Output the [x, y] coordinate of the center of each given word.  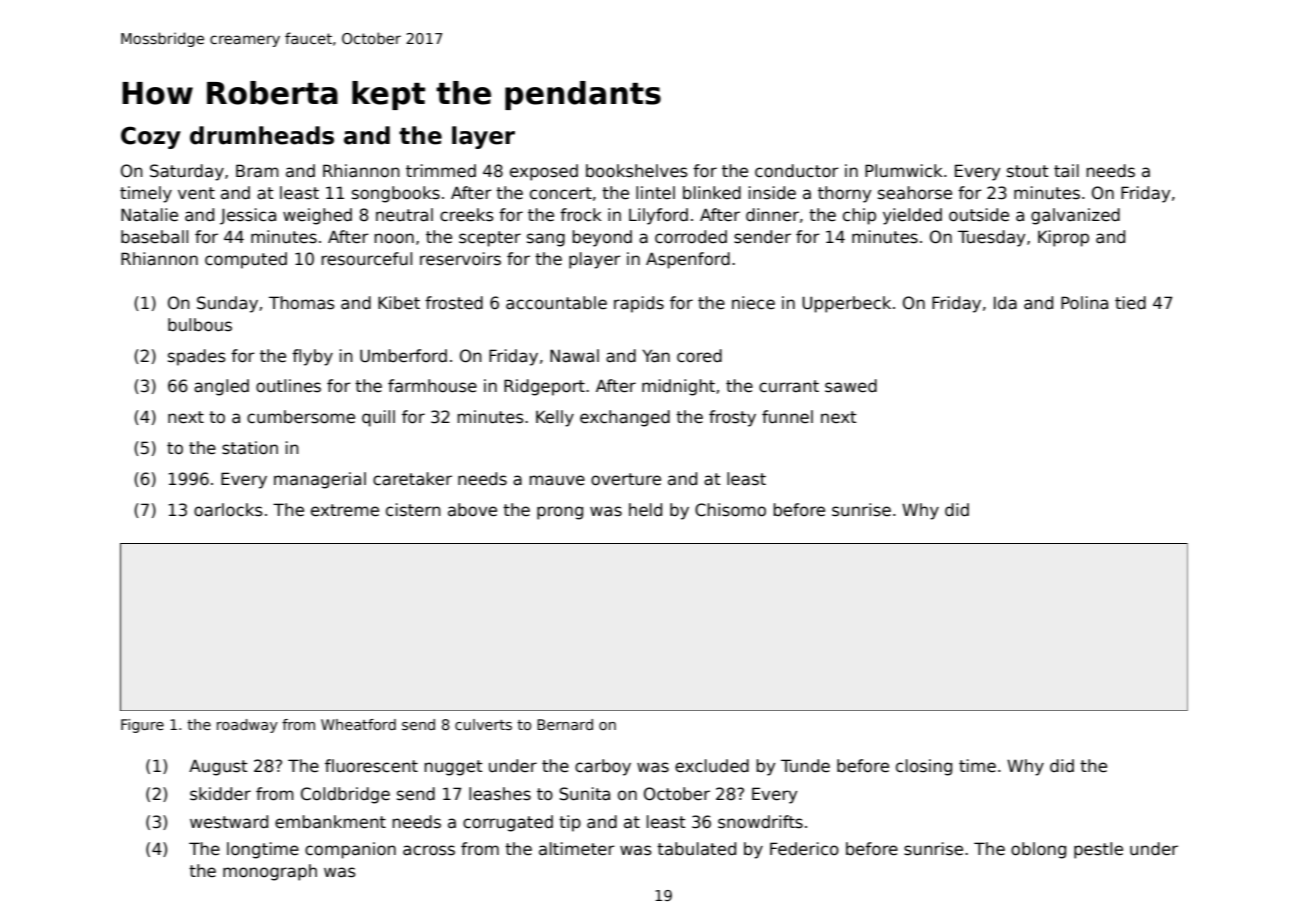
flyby [312, 357]
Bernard [565, 724]
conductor [797, 171]
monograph [270, 872]
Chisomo [730, 510]
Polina [1084, 303]
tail [1066, 171]
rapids [639, 304]
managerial [320, 480]
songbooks [396, 194]
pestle [1098, 850]
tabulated [696, 849]
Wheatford [358, 724]
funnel [787, 417]
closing [924, 767]
